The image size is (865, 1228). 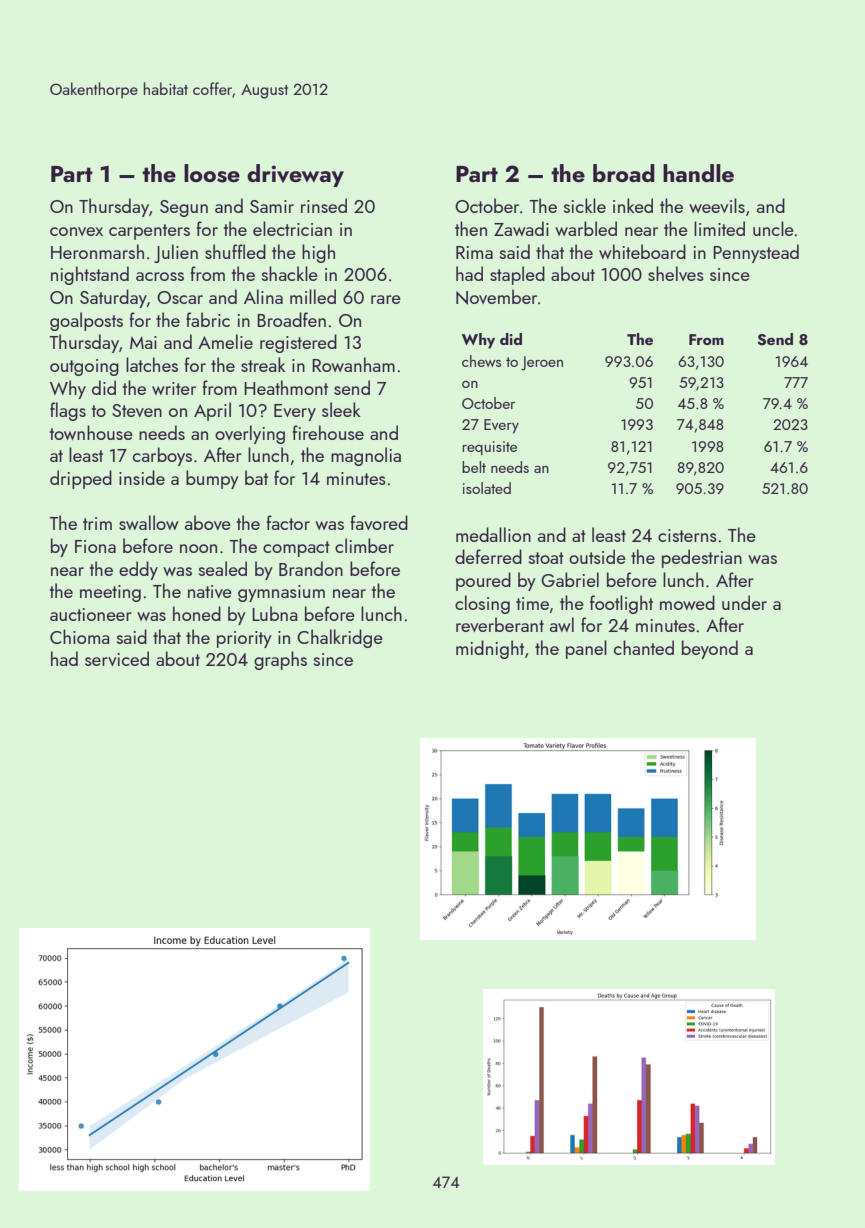 I want to click on carboys, so click(x=162, y=456).
